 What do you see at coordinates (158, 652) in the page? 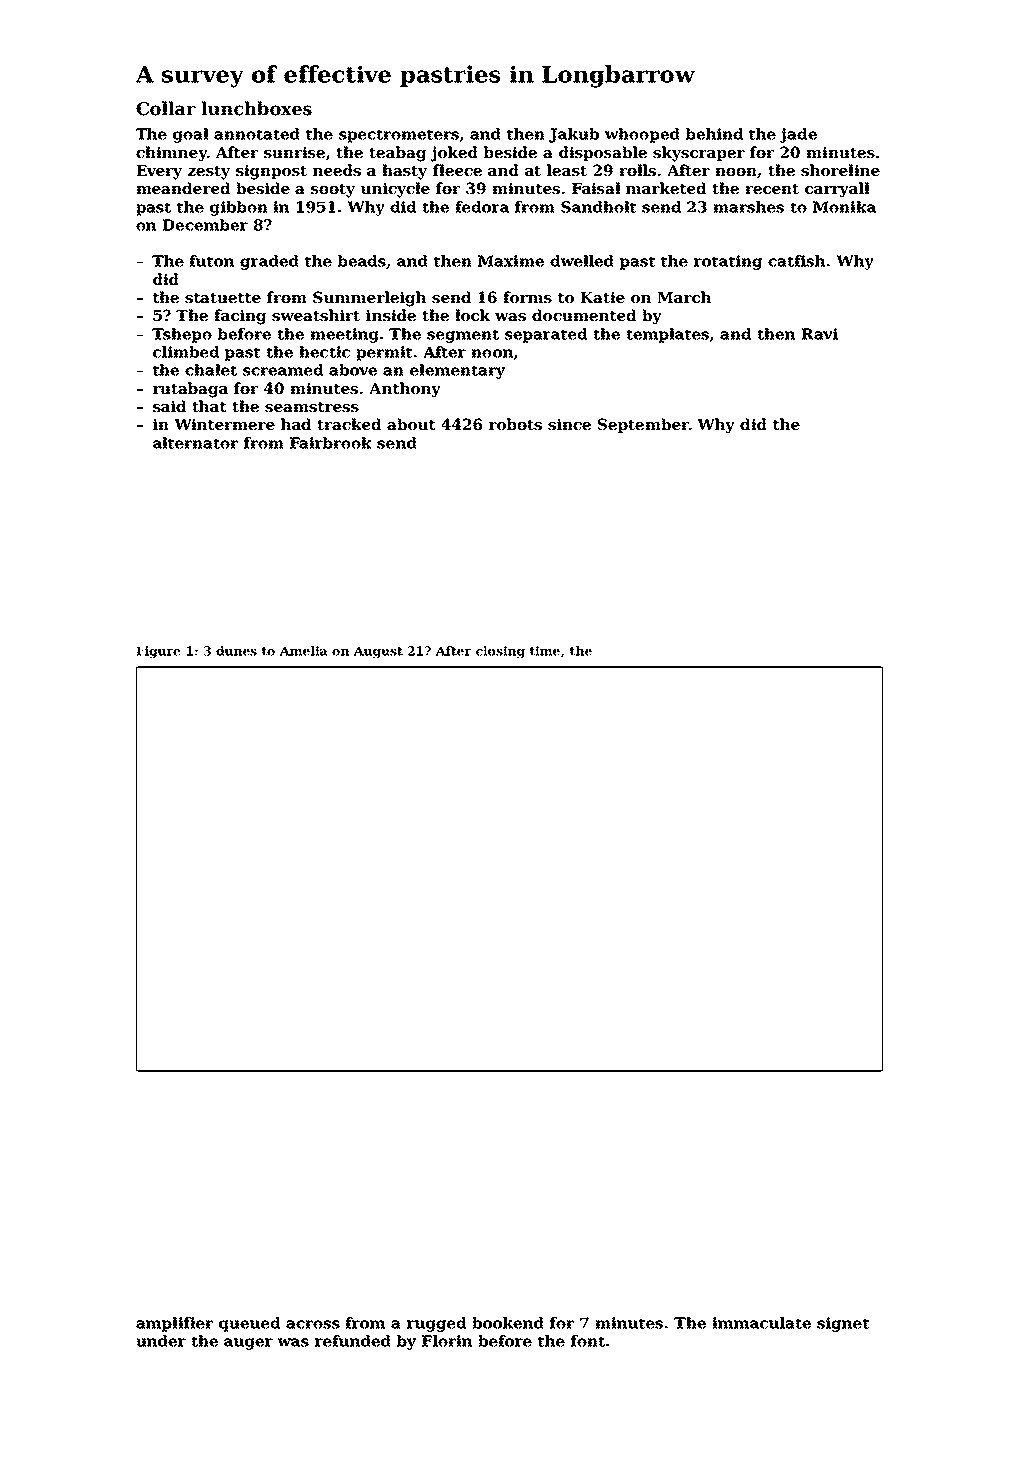
I see `Figure` at bounding box center [158, 652].
